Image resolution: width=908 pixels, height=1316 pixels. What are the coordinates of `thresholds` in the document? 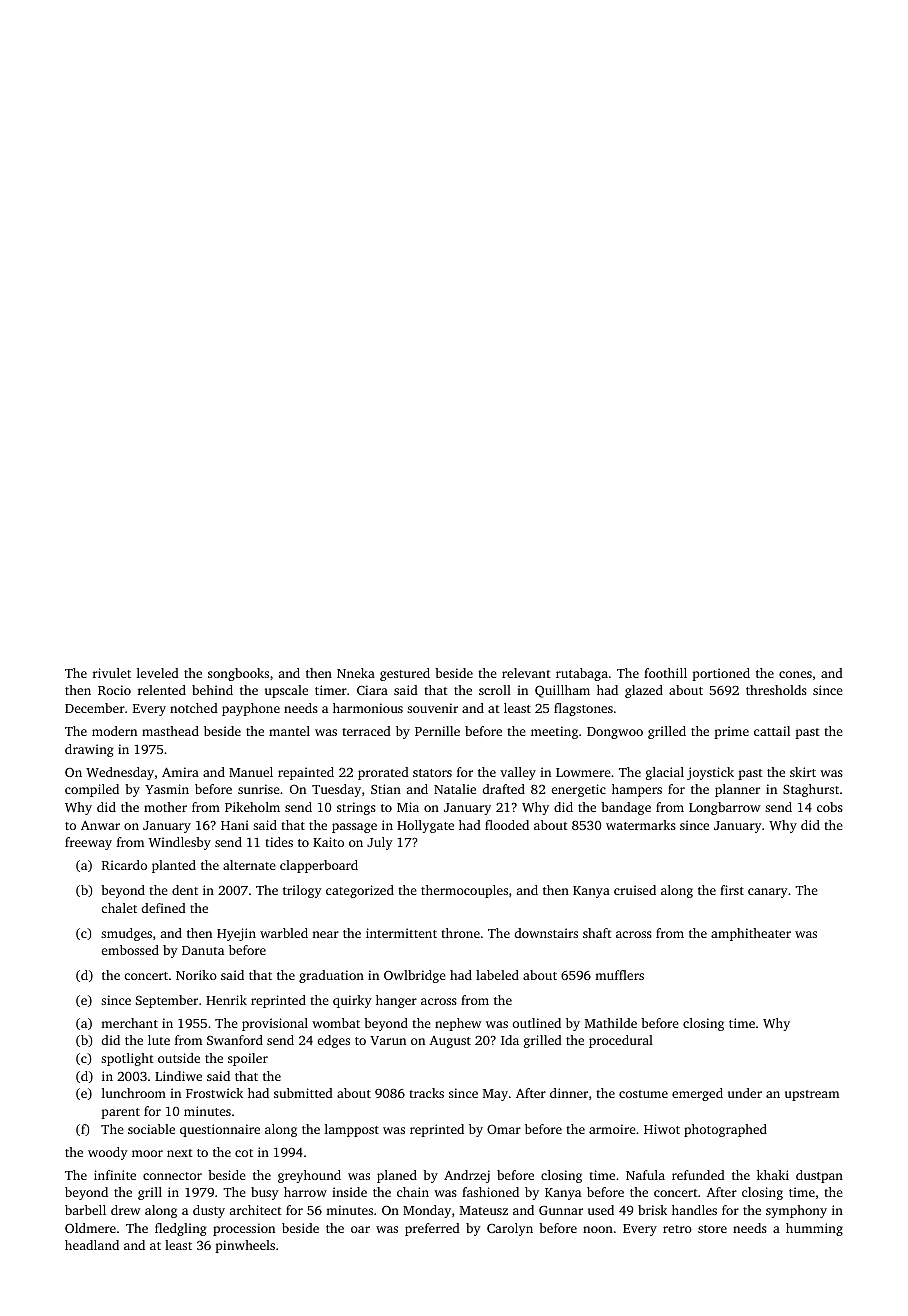 It's located at (776, 690).
